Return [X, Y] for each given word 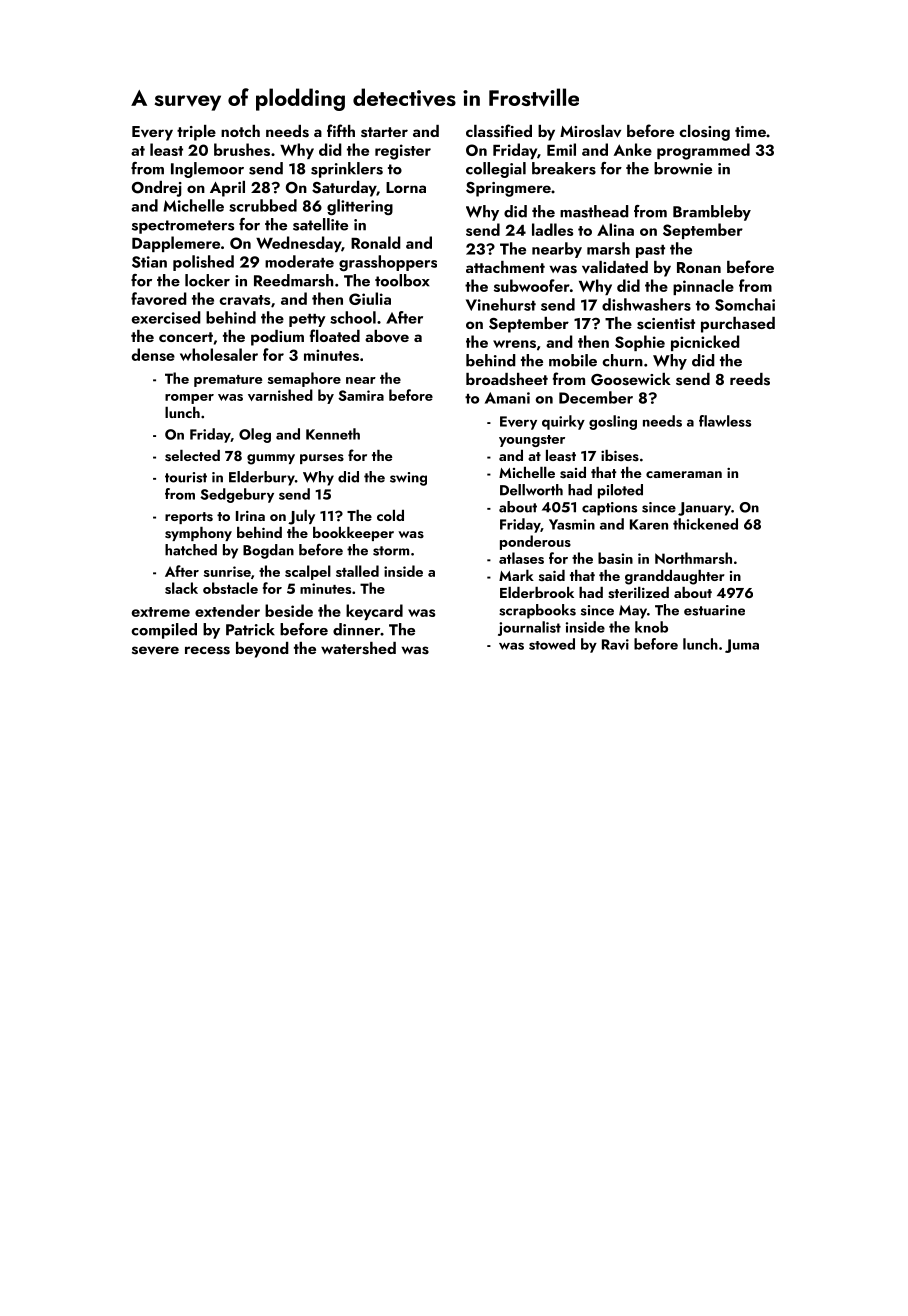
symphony [198, 534]
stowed [552, 644]
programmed [703, 151]
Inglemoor [207, 170]
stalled [357, 571]
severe [155, 650]
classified [499, 131]
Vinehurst [501, 304]
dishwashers [646, 304]
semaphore [304, 379]
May [633, 612]
